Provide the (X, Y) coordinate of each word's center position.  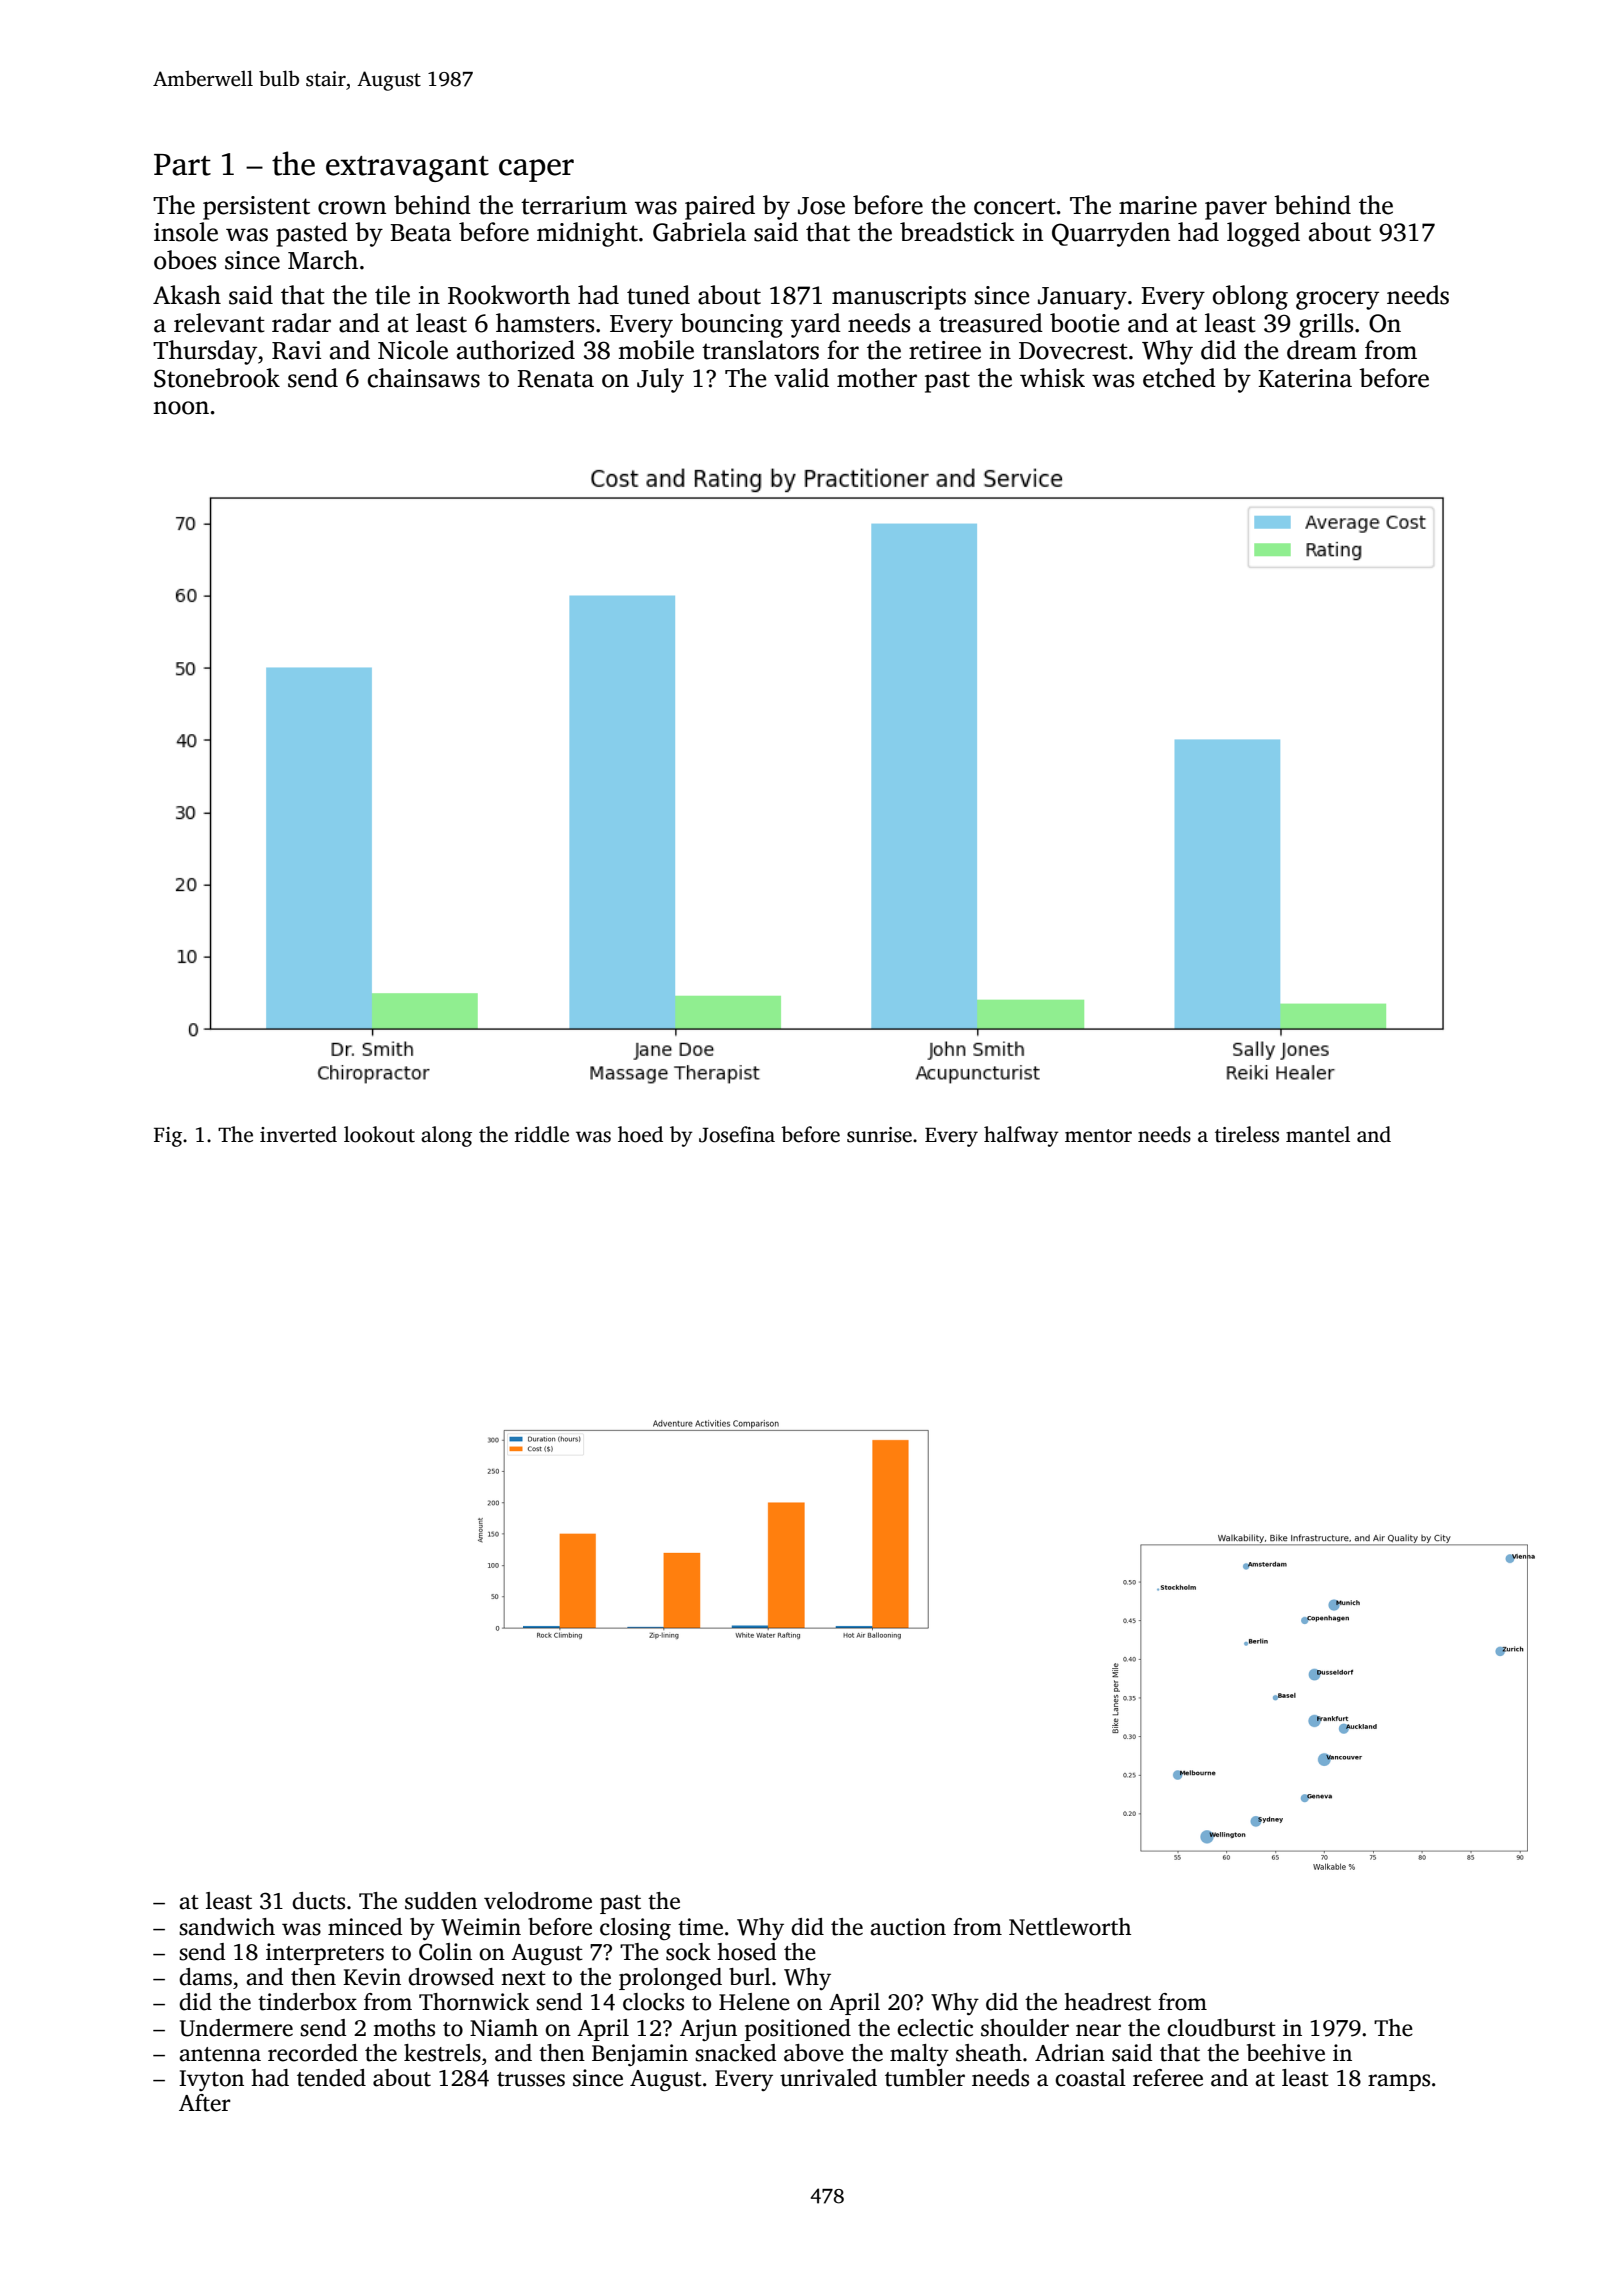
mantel (1318, 1134)
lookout (379, 1134)
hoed (640, 1134)
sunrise (879, 1135)
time (700, 1927)
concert (1015, 207)
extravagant (407, 169)
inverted (298, 1134)
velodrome (538, 1901)
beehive (1286, 2053)
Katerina (1305, 378)
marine (1158, 205)
